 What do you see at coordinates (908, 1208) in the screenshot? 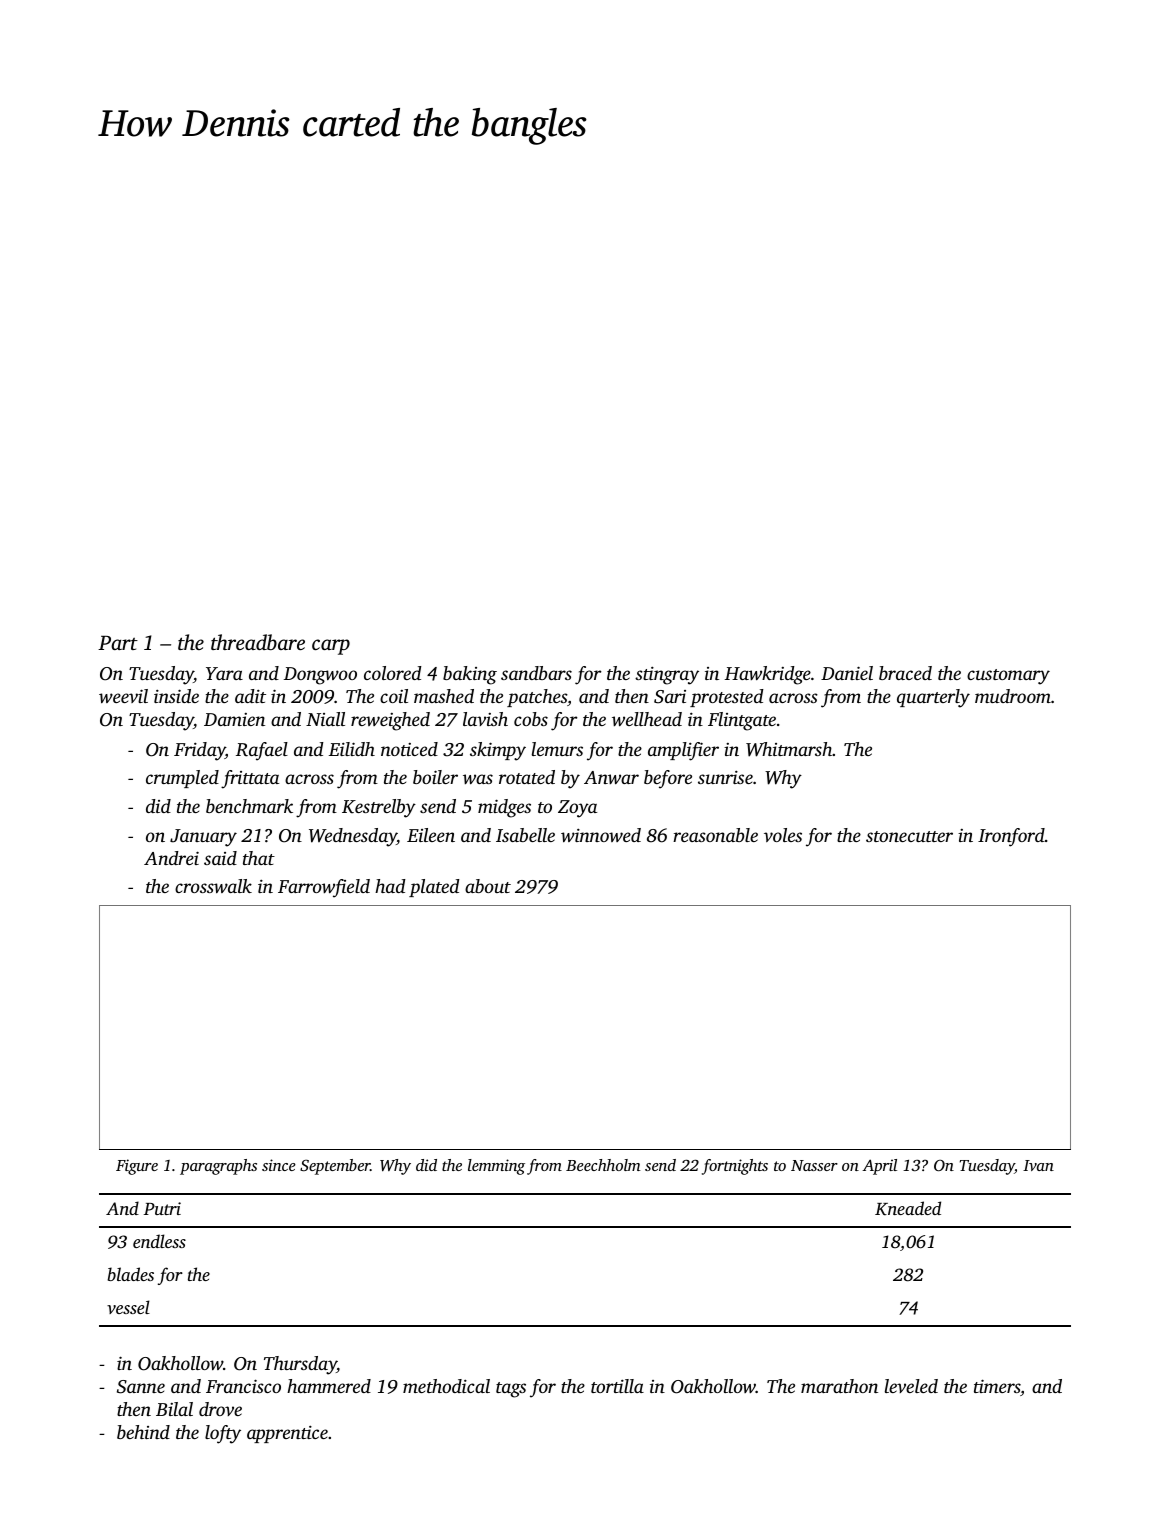
I see `Kneaded` at bounding box center [908, 1208].
